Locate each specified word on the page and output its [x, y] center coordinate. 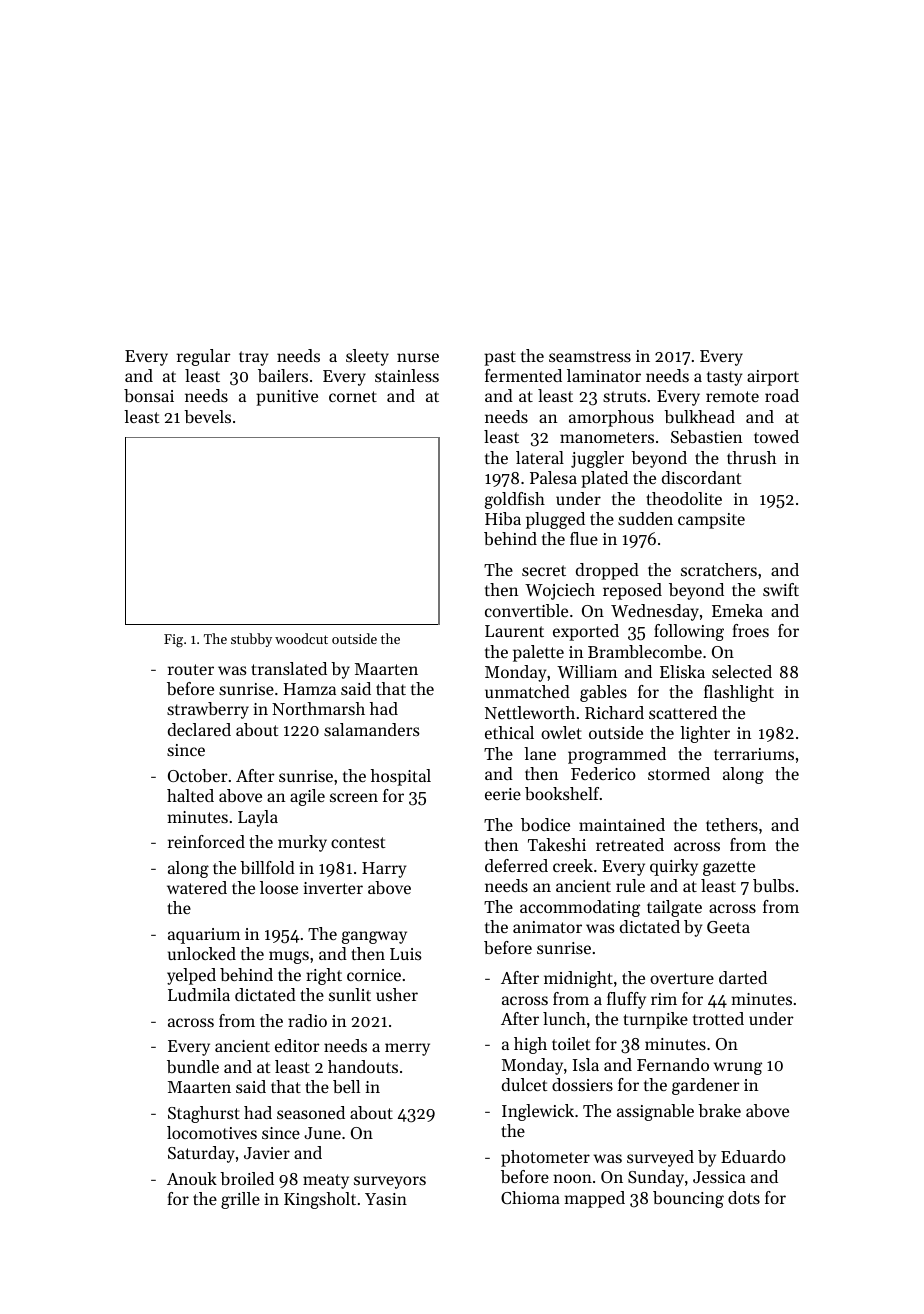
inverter [333, 888]
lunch [564, 1018]
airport [773, 378]
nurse [418, 357]
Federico [603, 773]
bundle [193, 1066]
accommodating [580, 908]
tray [253, 358]
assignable [655, 1112]
